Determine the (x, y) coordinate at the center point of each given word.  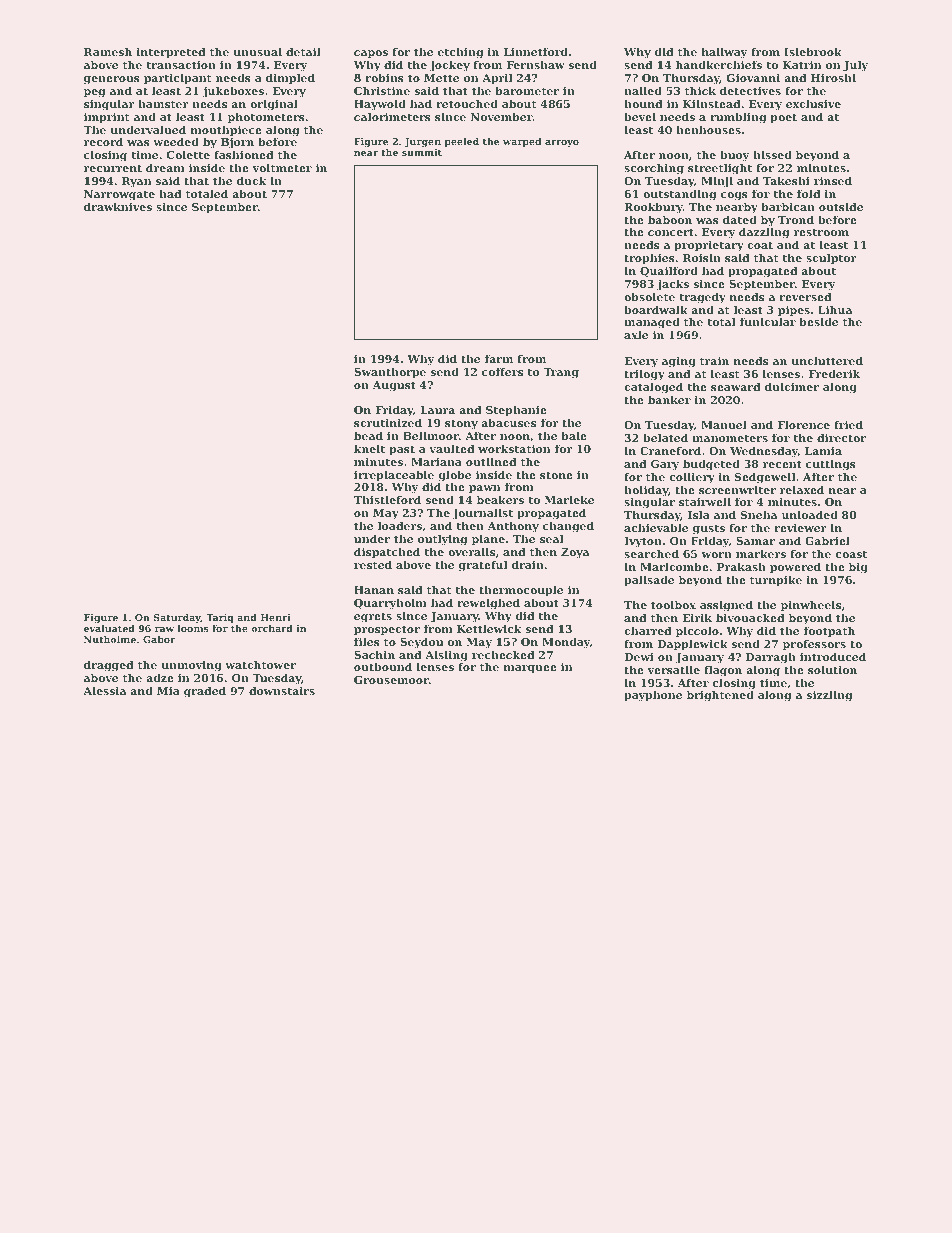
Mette (441, 78)
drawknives (118, 206)
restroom (821, 232)
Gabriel (827, 540)
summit (422, 152)
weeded (176, 141)
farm (499, 358)
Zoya (575, 553)
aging (679, 362)
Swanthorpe (390, 373)
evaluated (109, 628)
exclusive (813, 103)
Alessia (104, 690)
